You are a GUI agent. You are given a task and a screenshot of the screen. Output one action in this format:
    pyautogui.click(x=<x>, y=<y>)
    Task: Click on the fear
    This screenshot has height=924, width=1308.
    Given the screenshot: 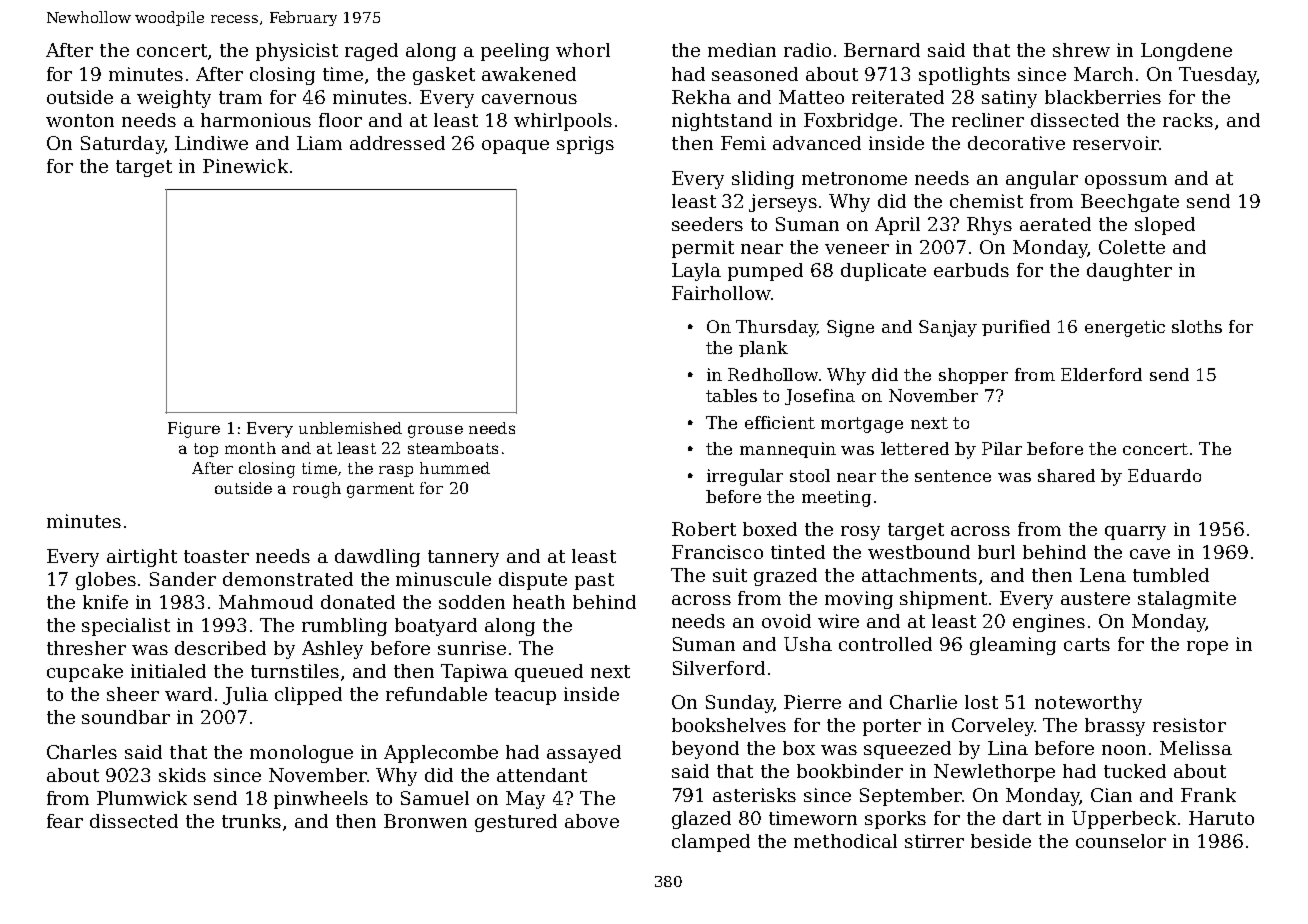 What is the action you would take?
    pyautogui.click(x=65, y=821)
